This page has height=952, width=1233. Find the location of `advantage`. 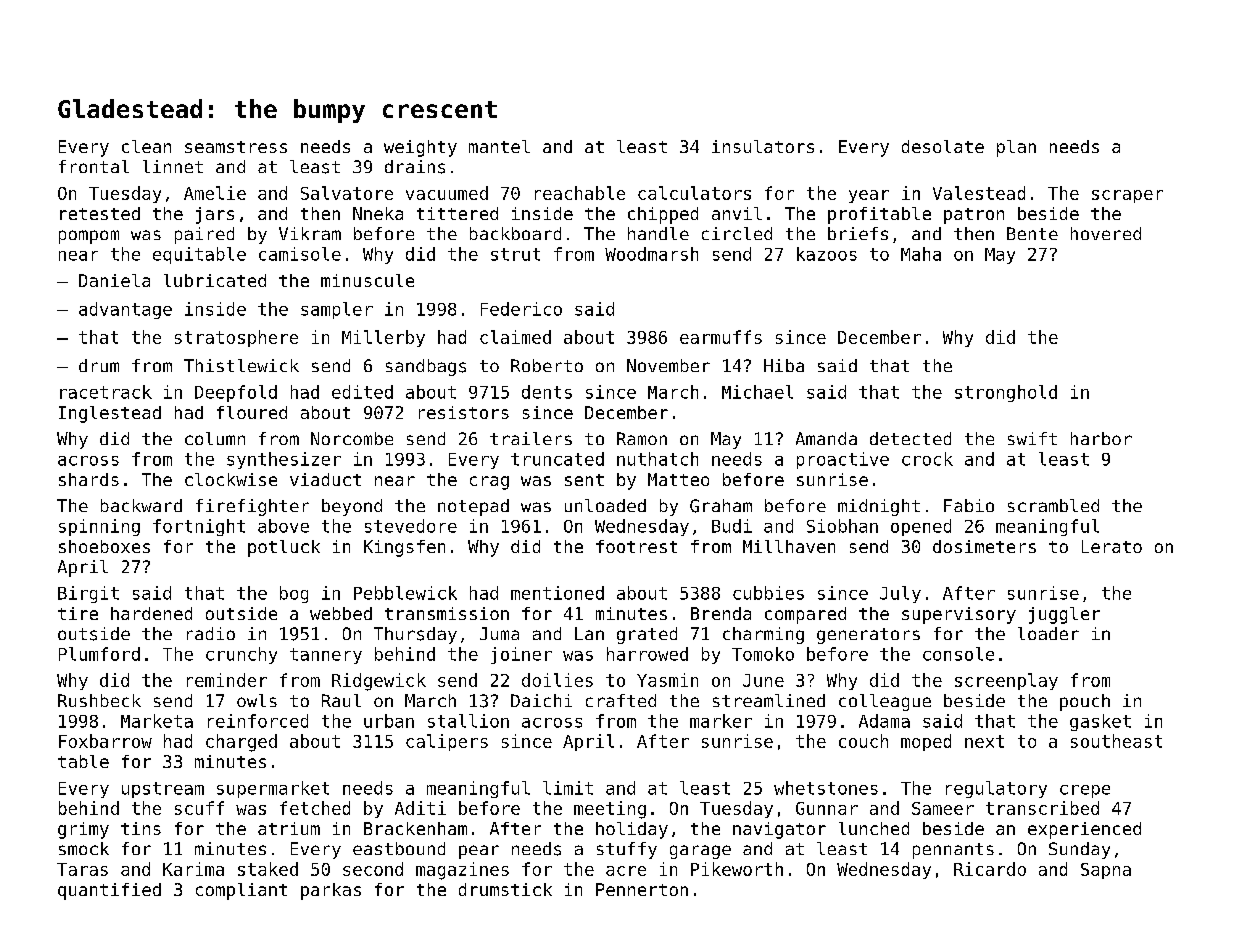

advantage is located at coordinates (125, 310).
